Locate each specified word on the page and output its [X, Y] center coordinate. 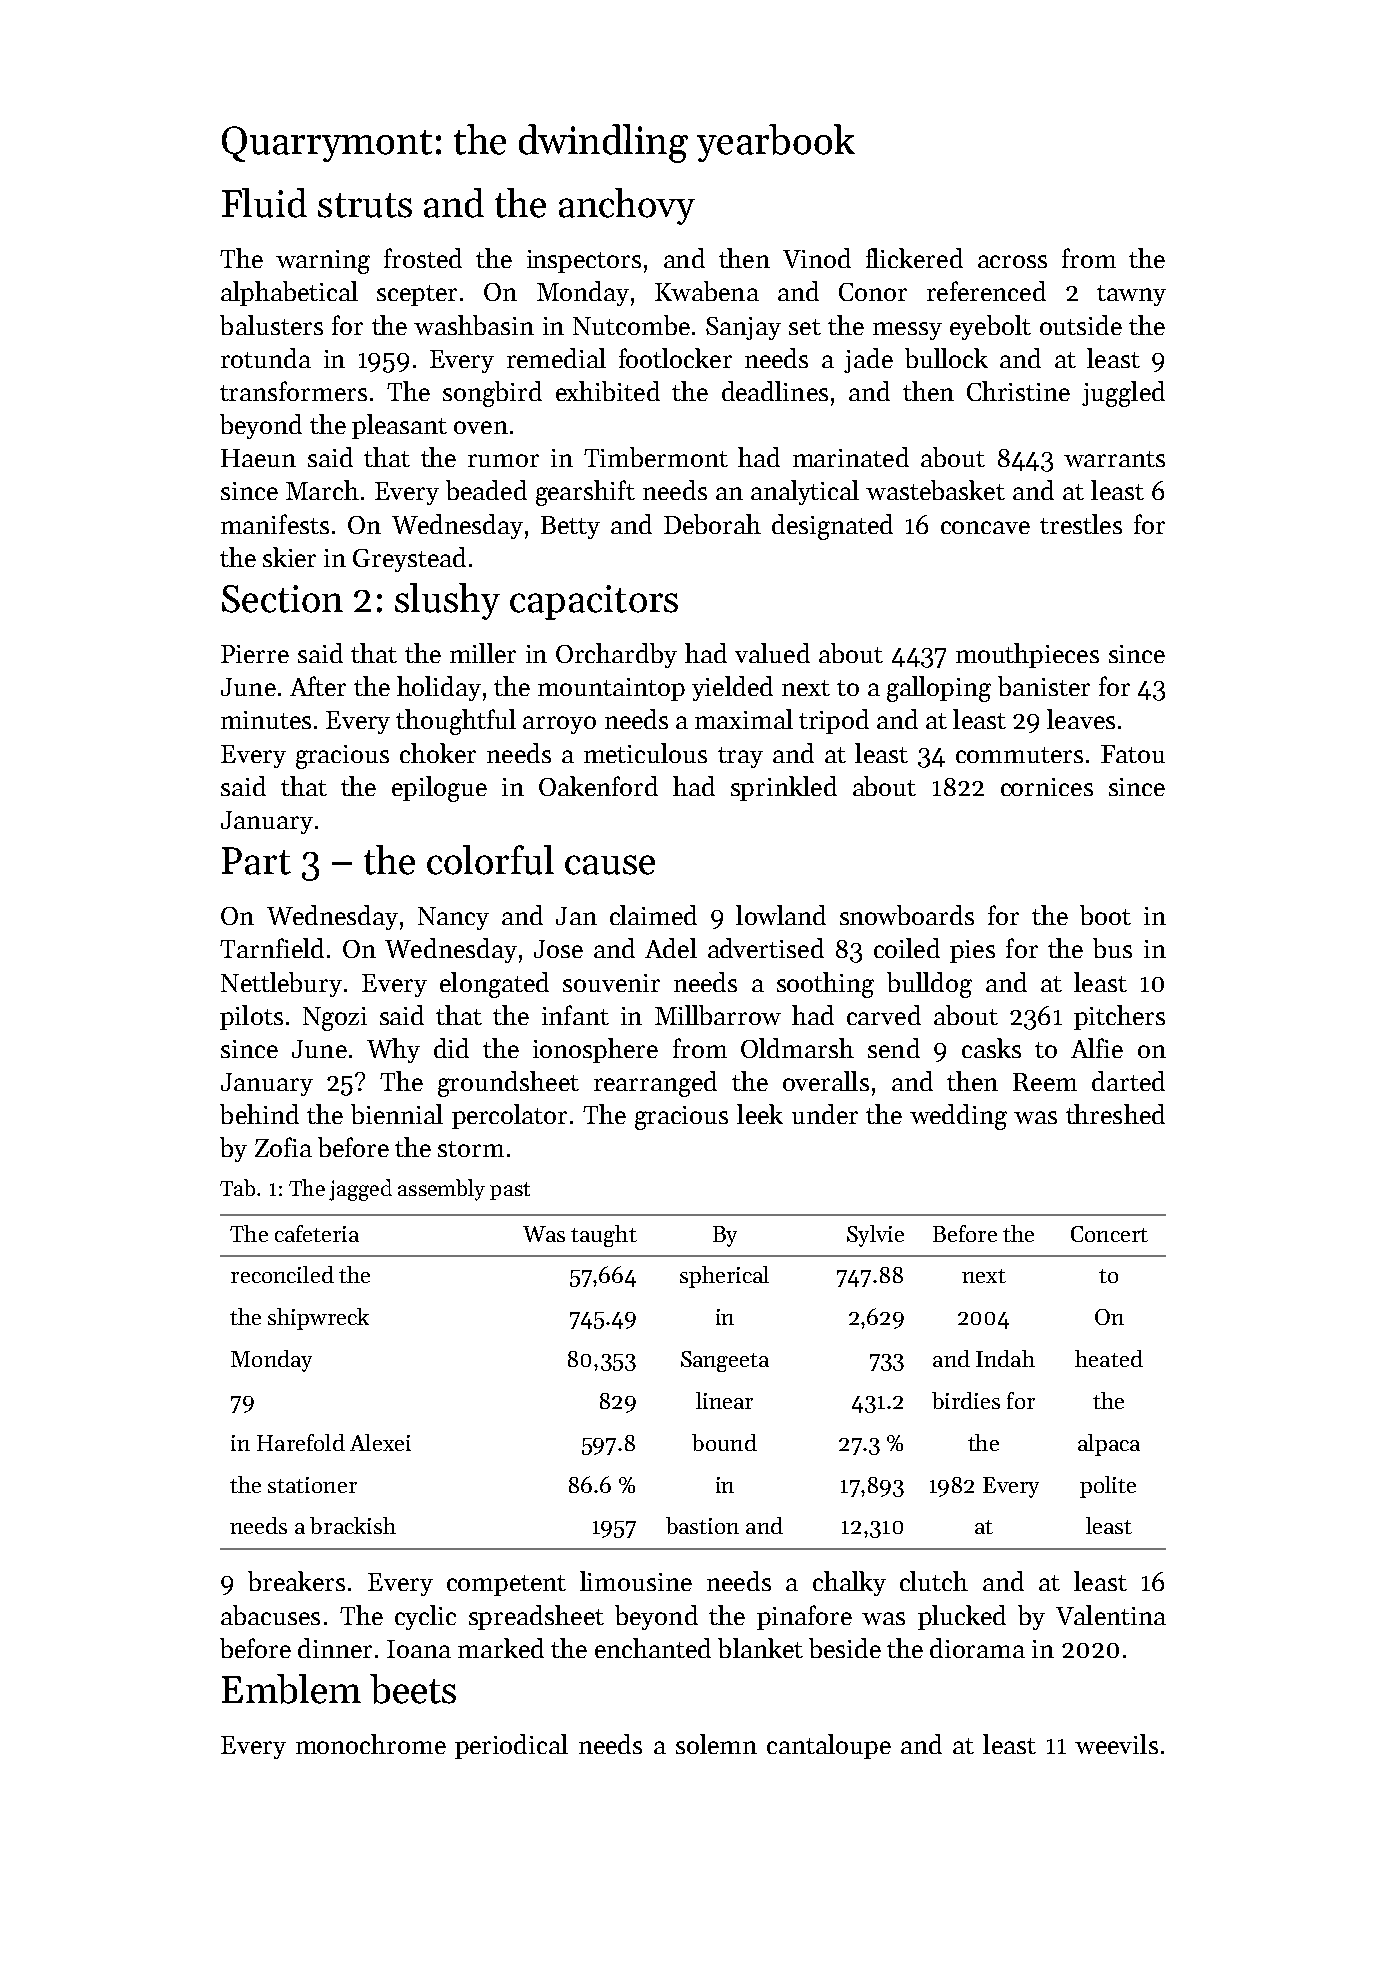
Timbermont [656, 457]
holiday [439, 688]
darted [1128, 1081]
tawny [1131, 295]
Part [256, 861]
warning [323, 262]
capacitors [594, 602]
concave [985, 527]
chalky [849, 1583]
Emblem [291, 1689]
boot [1105, 915]
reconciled [282, 1274]
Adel [671, 948]
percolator [509, 1116]
